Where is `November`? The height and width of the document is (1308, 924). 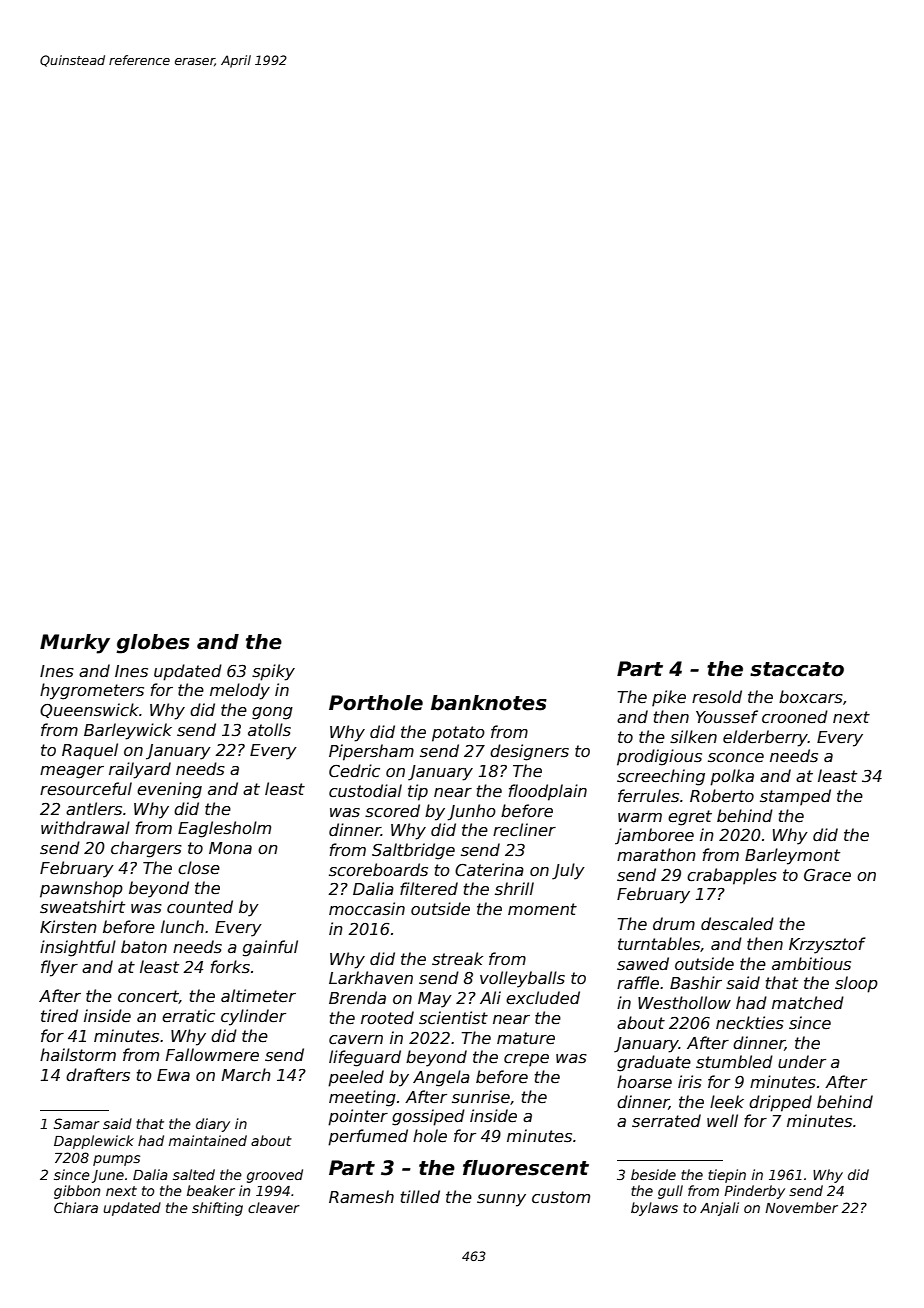
November is located at coordinates (801, 1207).
